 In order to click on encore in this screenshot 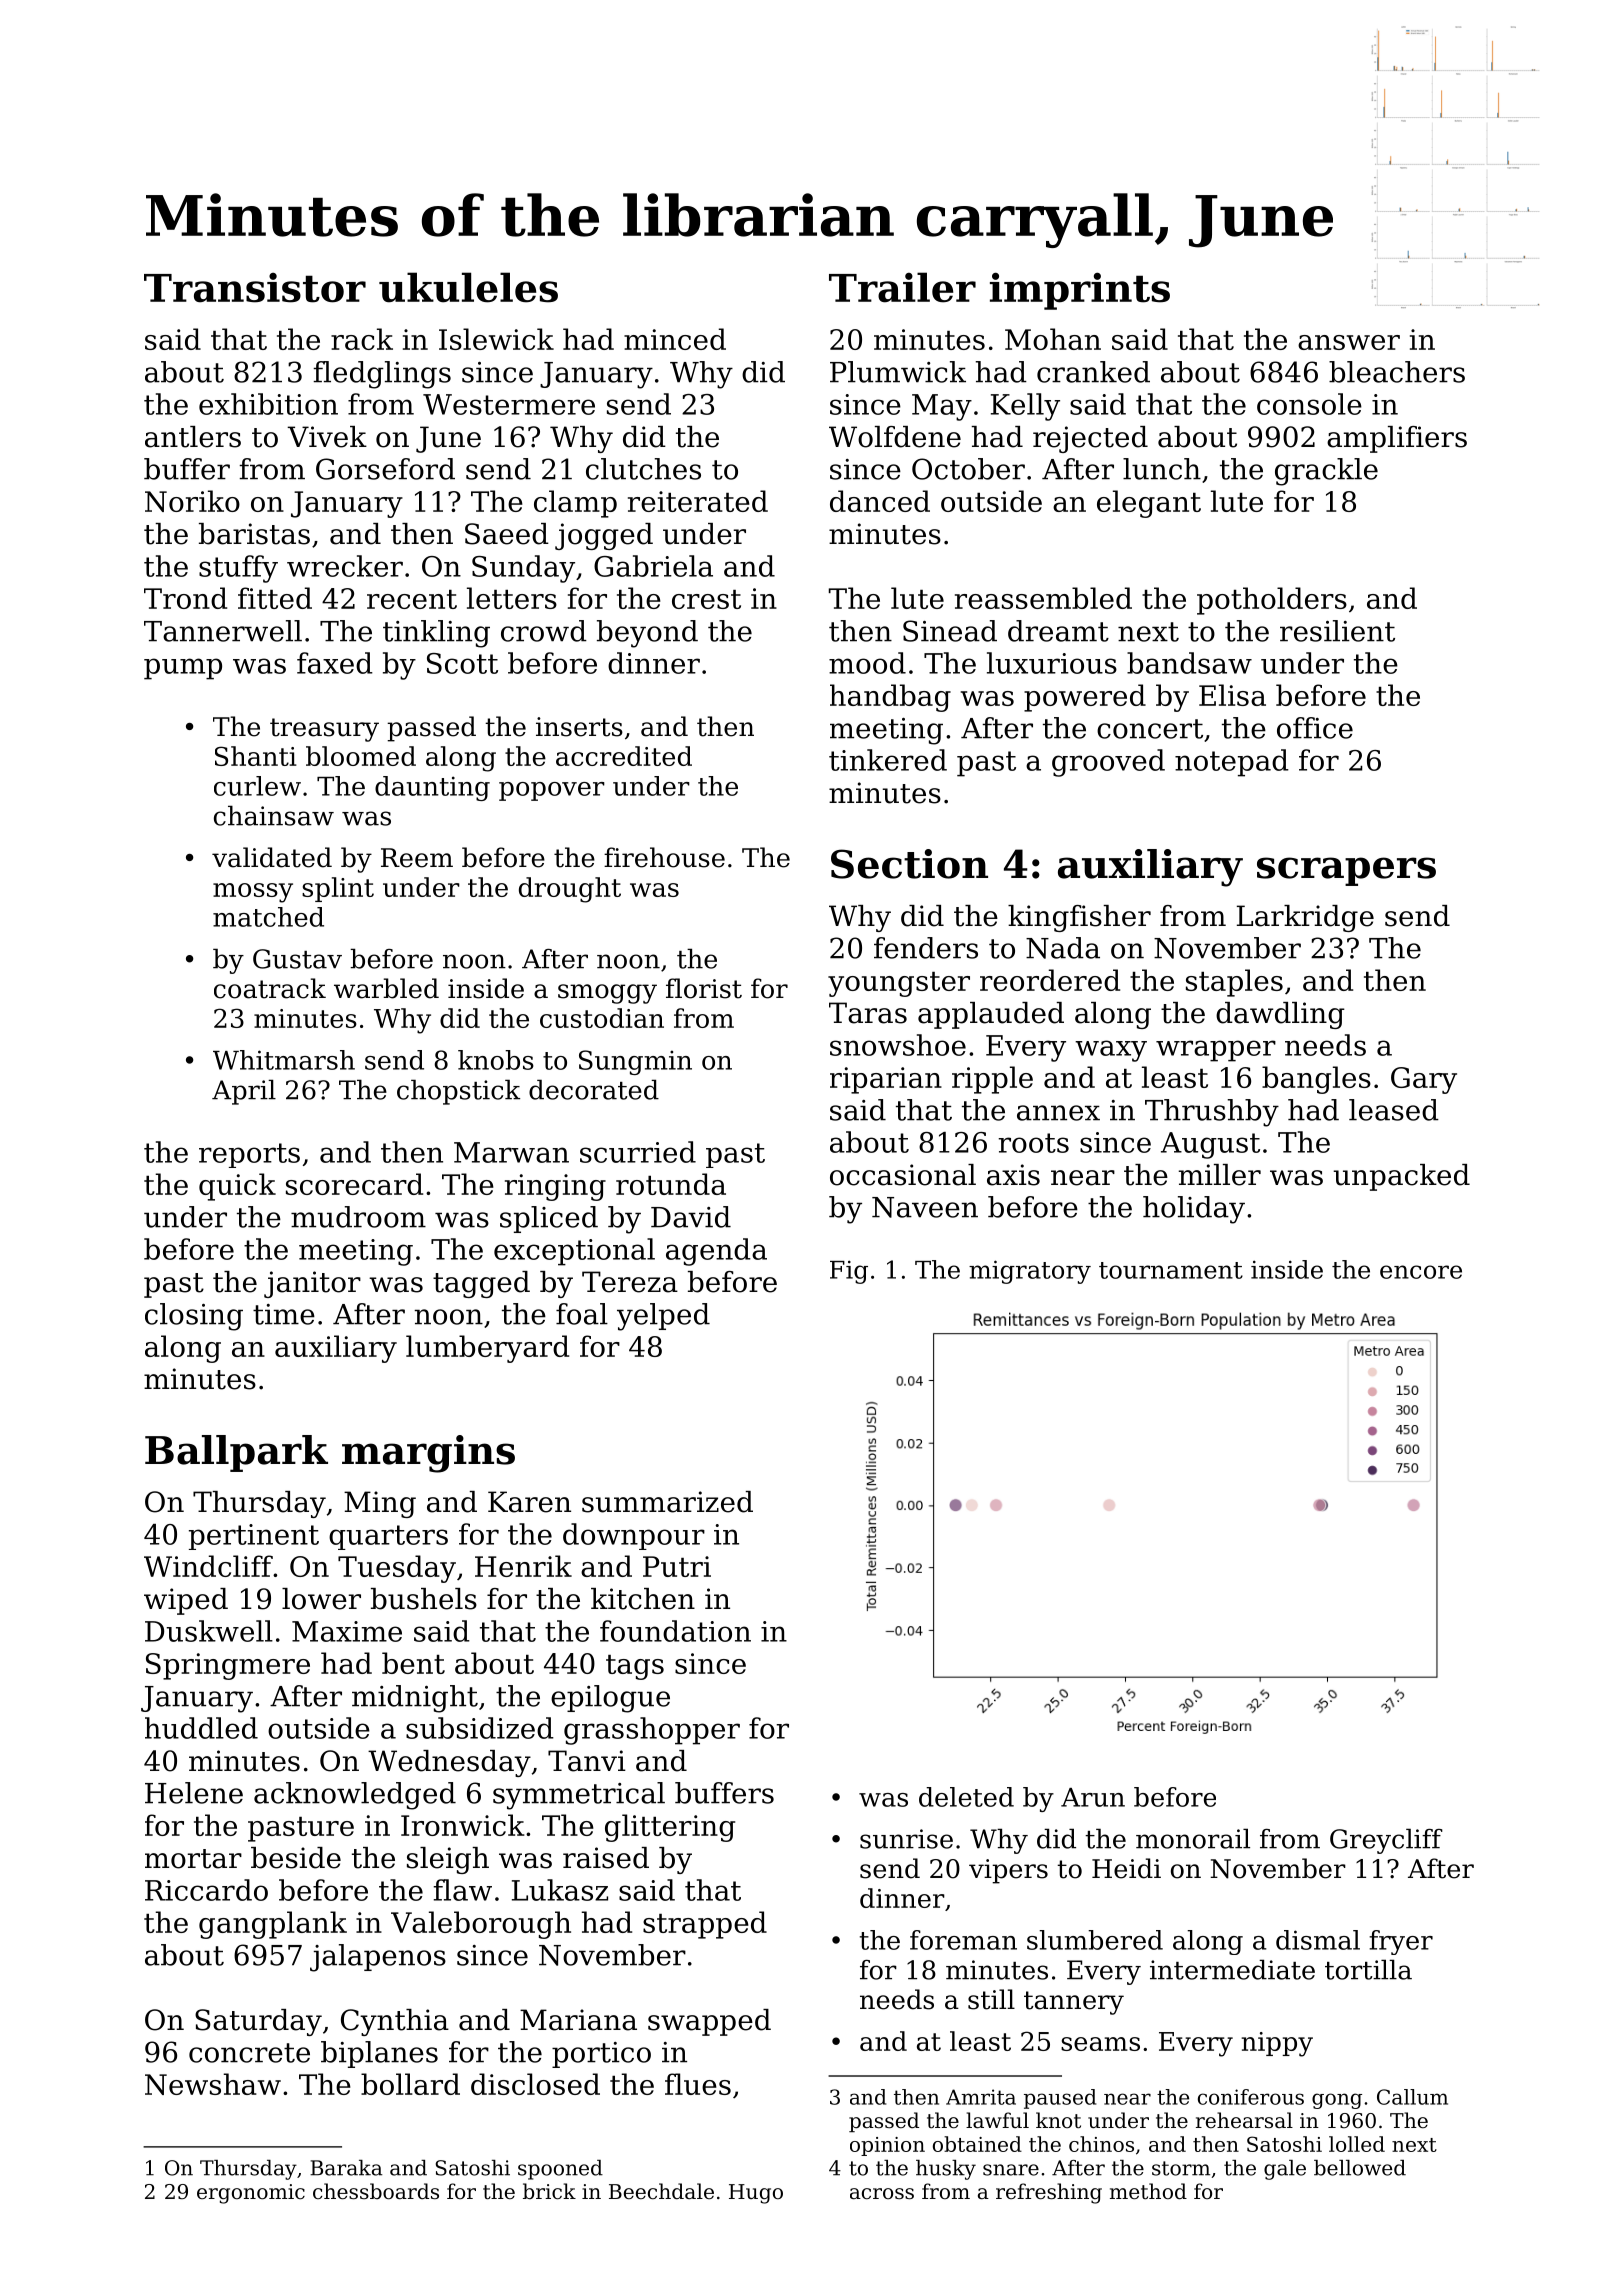, I will do `click(1421, 1272)`.
